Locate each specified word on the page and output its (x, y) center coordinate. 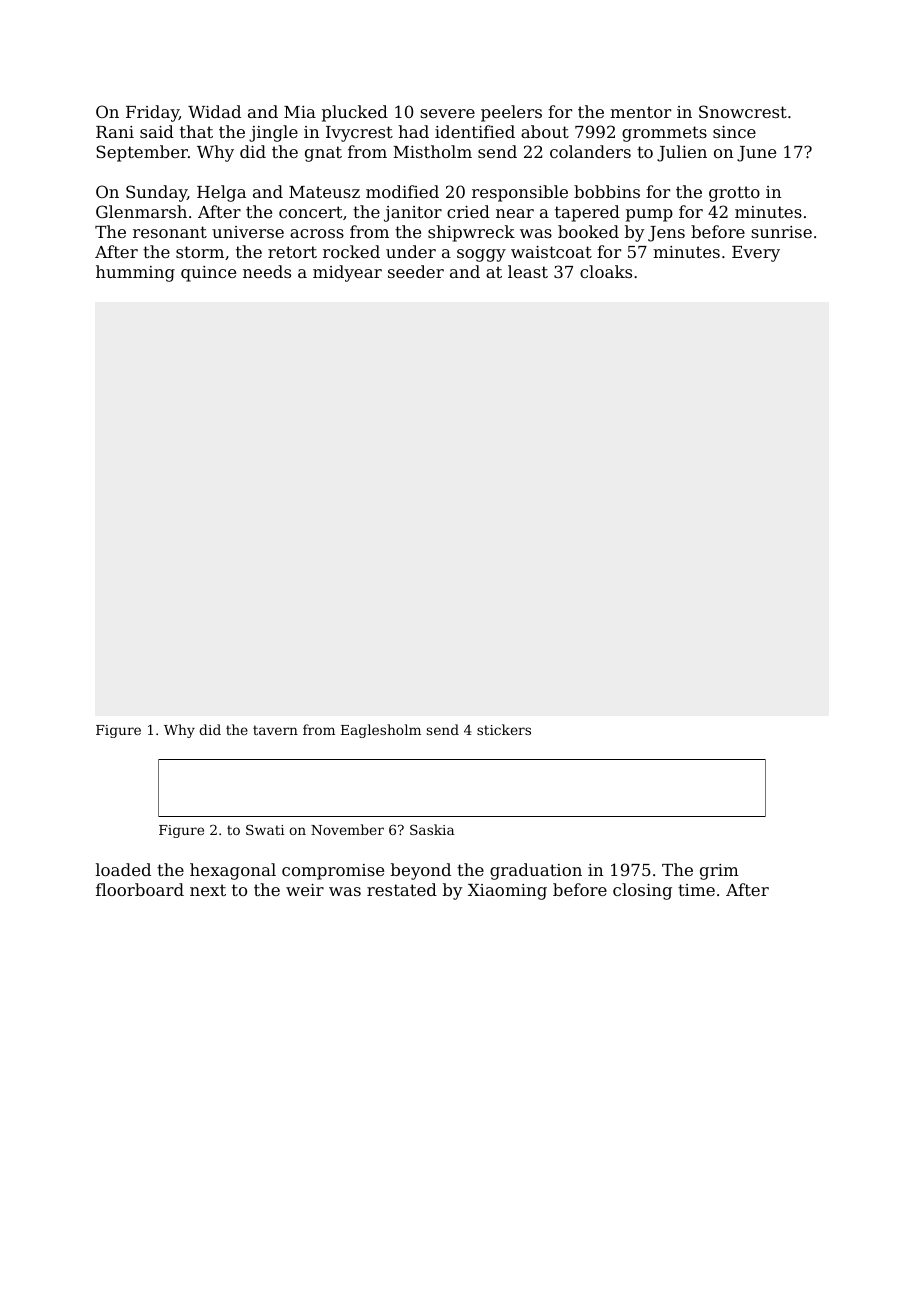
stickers (504, 729)
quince (208, 274)
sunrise (781, 232)
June (756, 154)
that (196, 131)
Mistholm (432, 151)
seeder (416, 271)
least (528, 271)
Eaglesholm (381, 731)
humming (135, 273)
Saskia (432, 829)
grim (719, 872)
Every (756, 254)
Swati (265, 830)
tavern (275, 730)
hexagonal (233, 871)
